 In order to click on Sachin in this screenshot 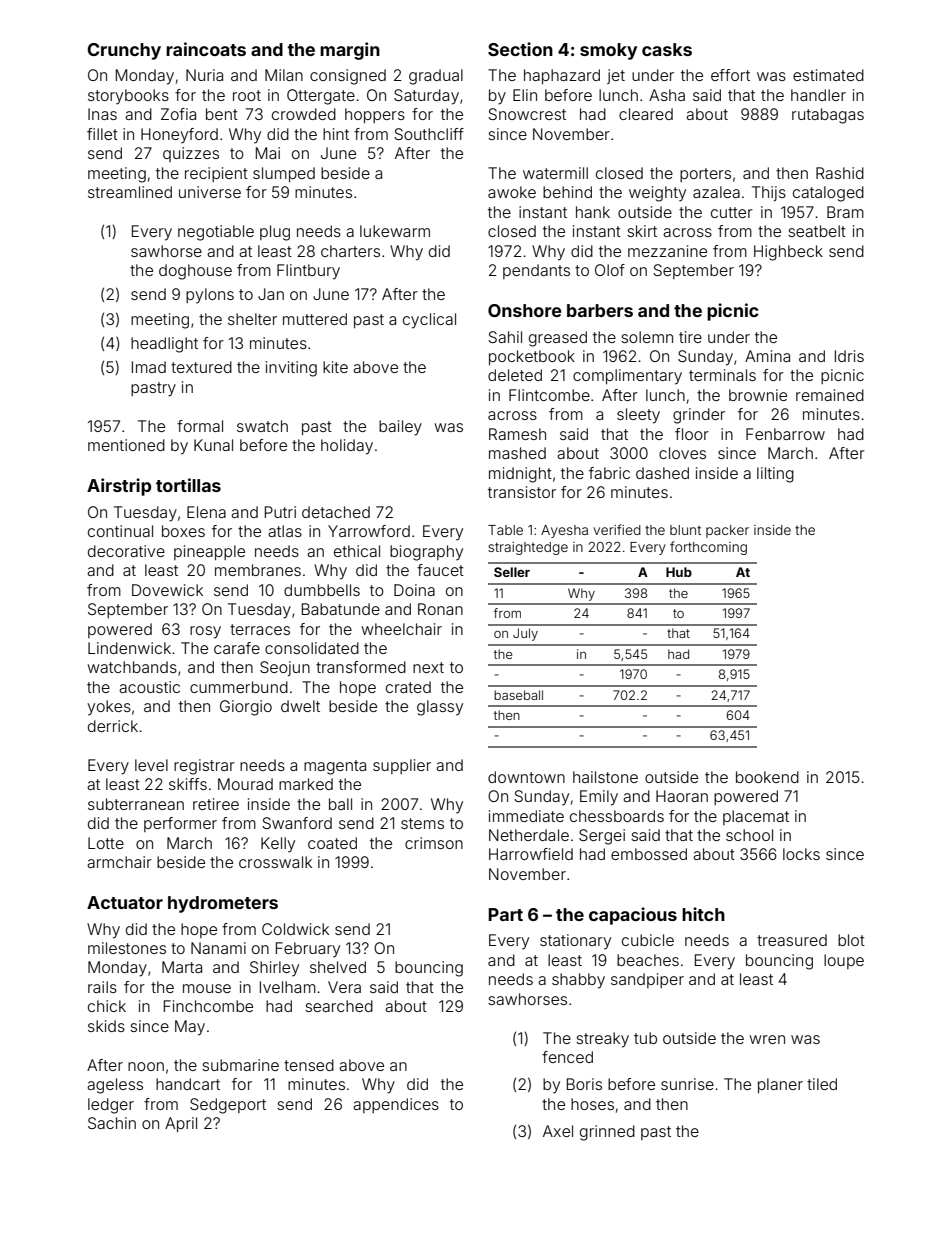, I will do `click(112, 1123)`.
